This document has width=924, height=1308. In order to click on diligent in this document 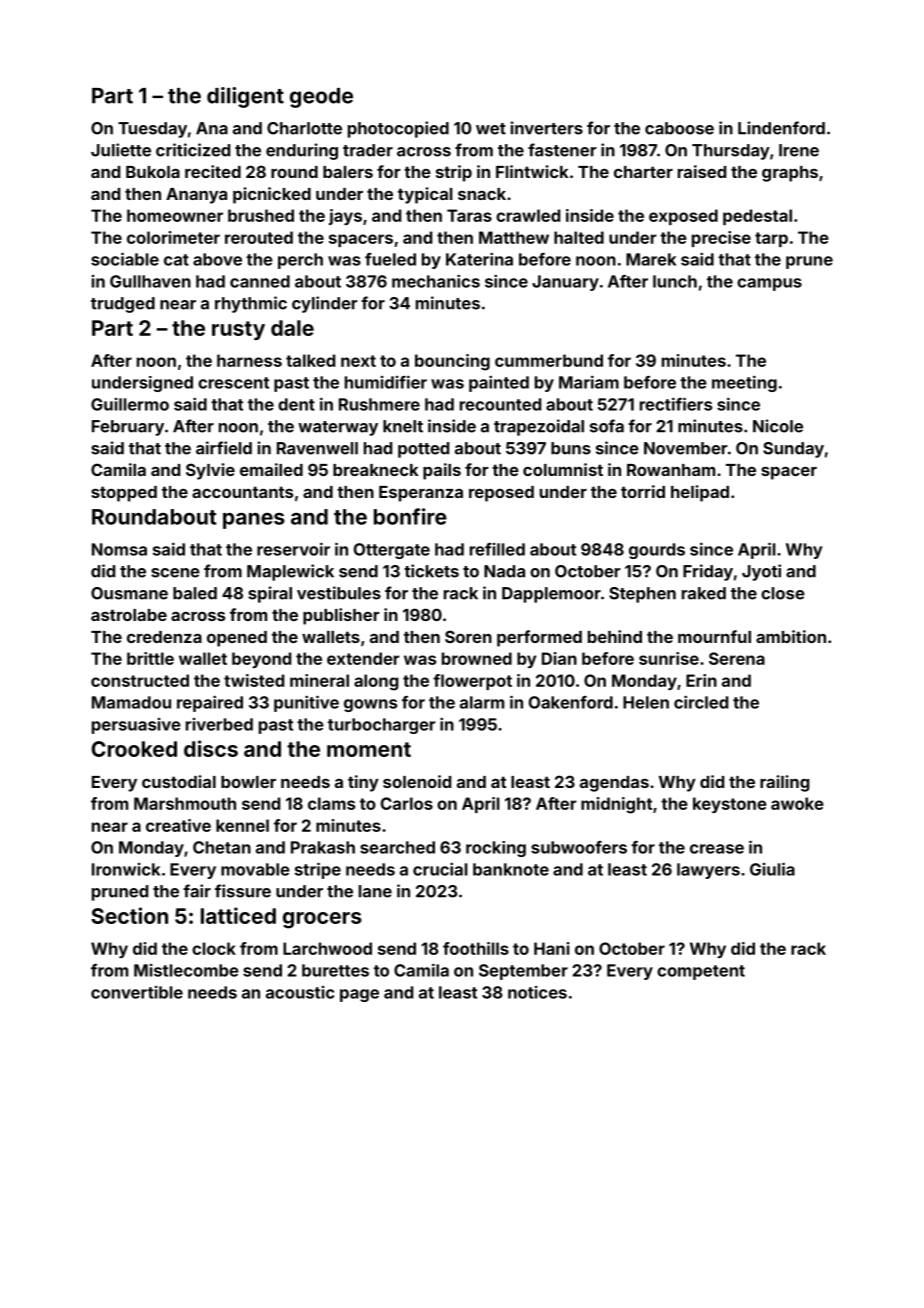, I will do `click(245, 97)`.
